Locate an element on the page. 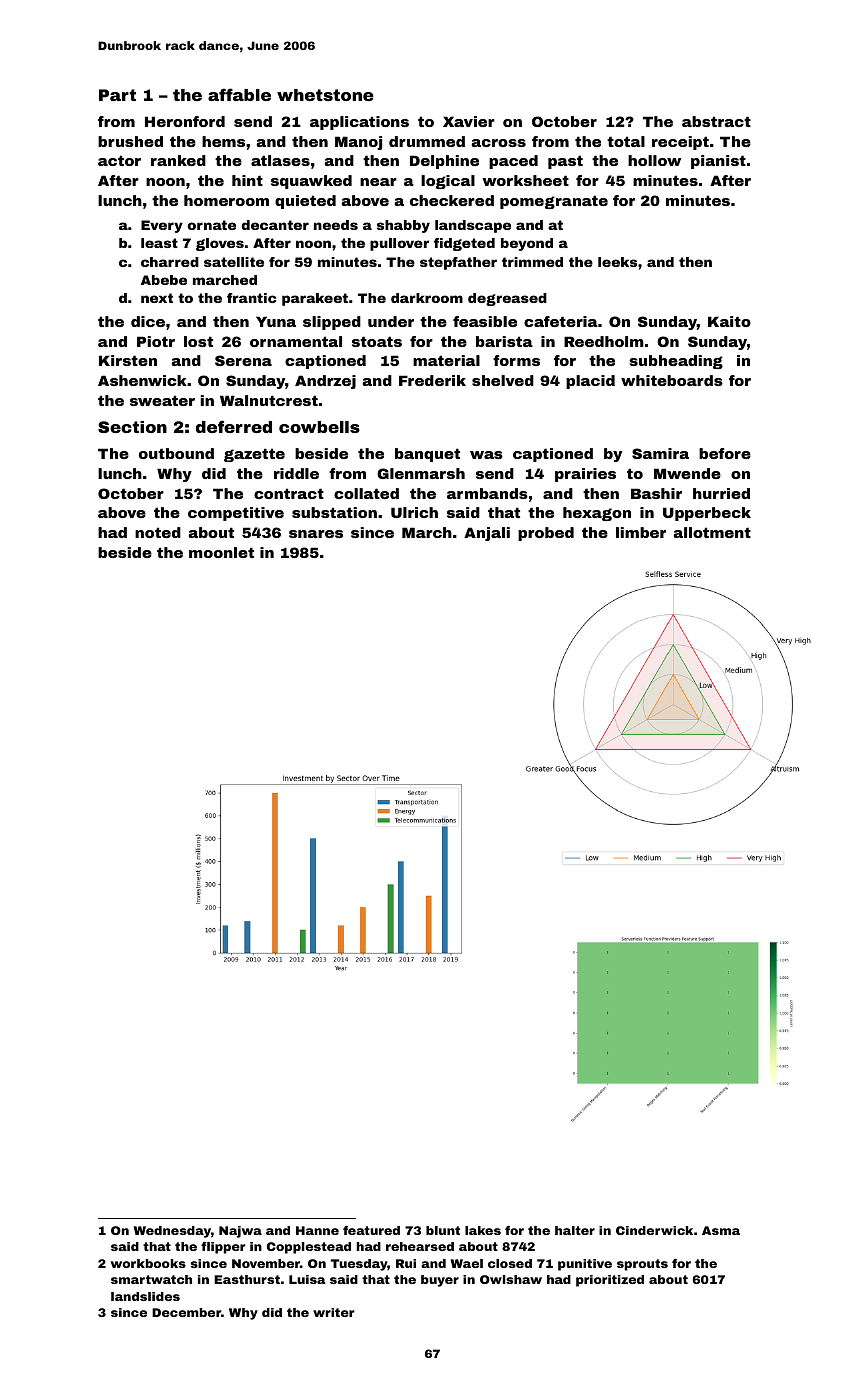 The width and height of the page is (849, 1400). smartwatch is located at coordinates (151, 1279).
